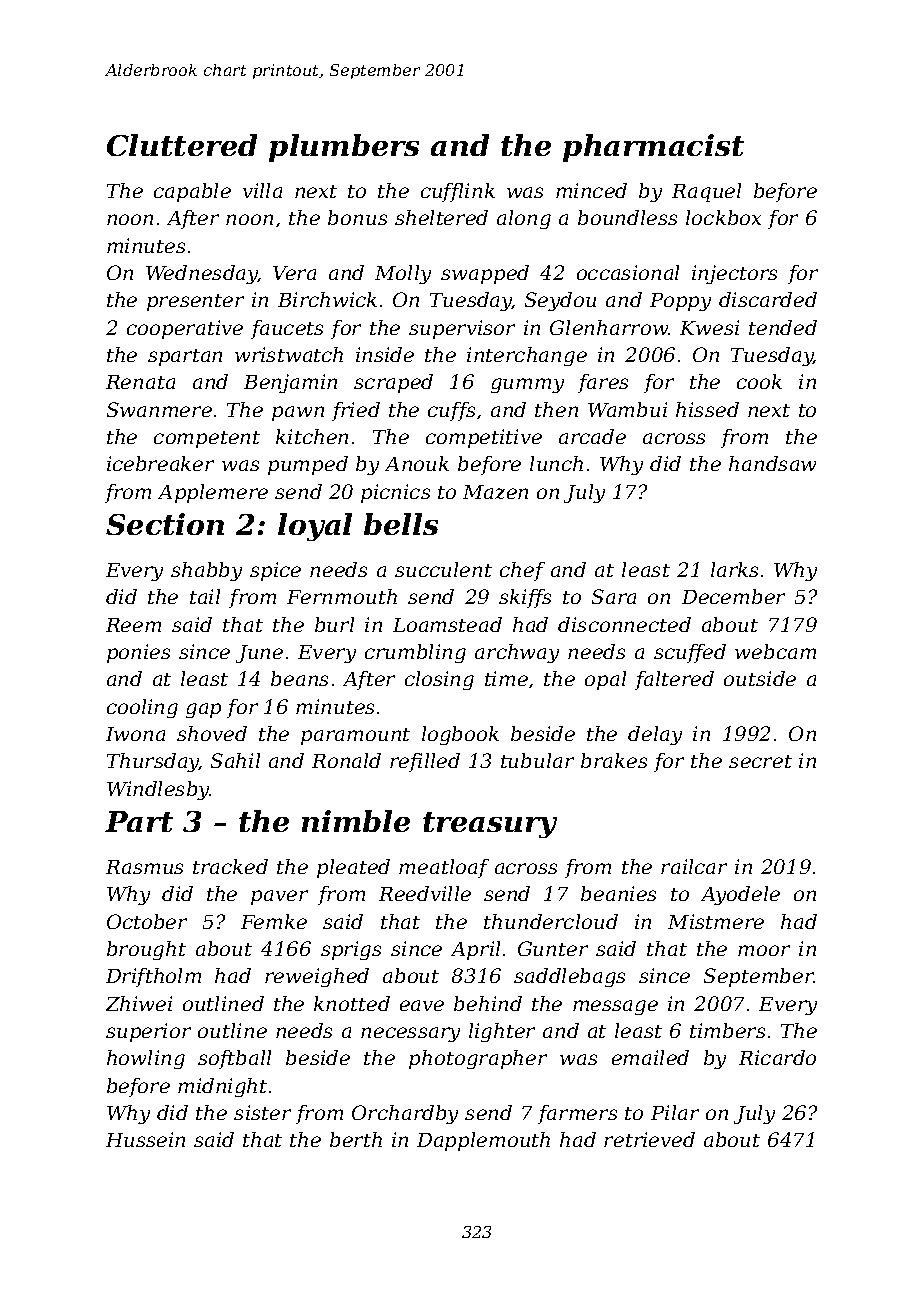 The width and height of the document is (924, 1311). What do you see at coordinates (393, 383) in the document?
I see `scraped` at bounding box center [393, 383].
